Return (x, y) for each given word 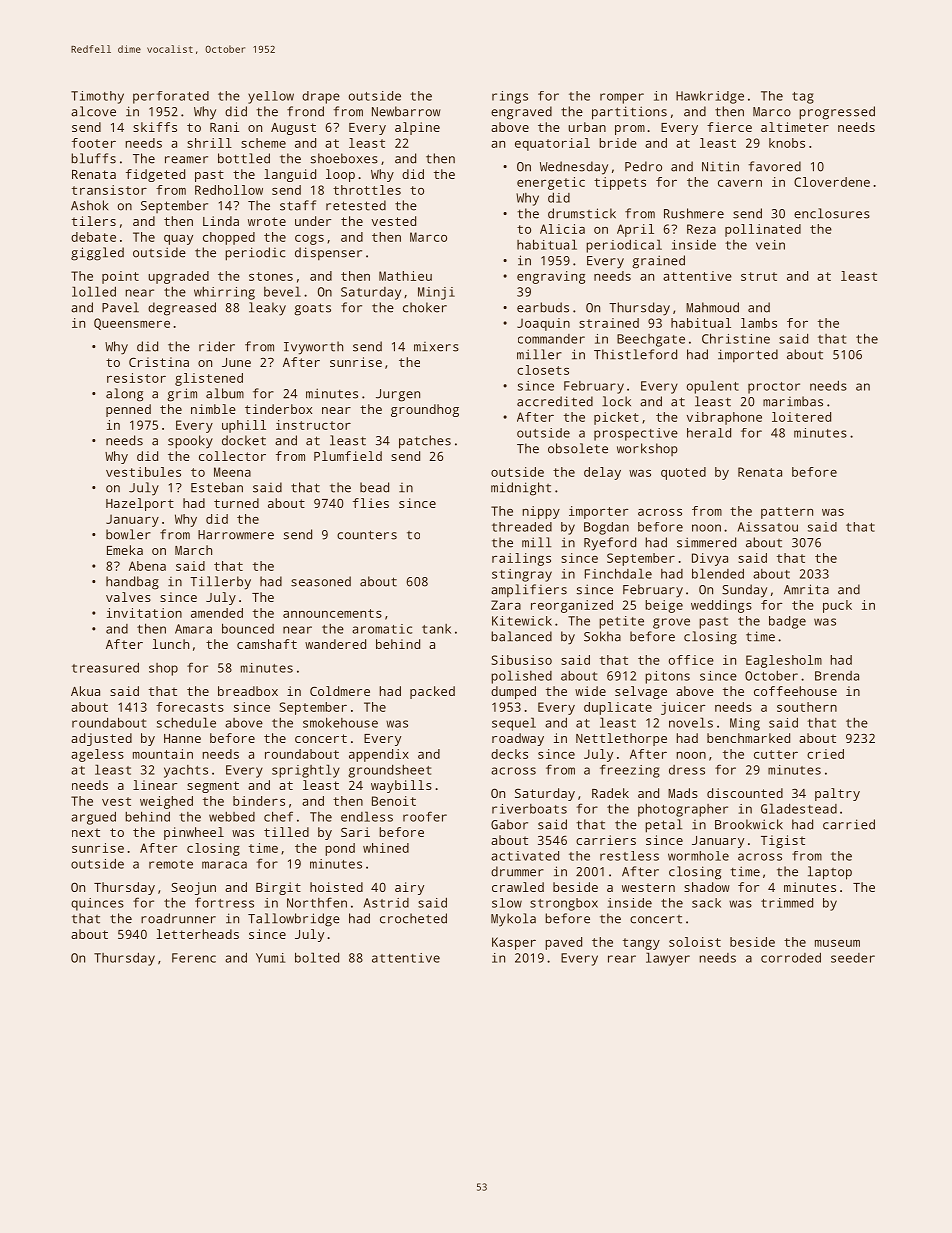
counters (367, 535)
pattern (787, 513)
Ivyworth (313, 348)
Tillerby (220, 583)
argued (93, 818)
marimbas (793, 401)
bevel (282, 291)
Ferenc (194, 958)
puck (837, 606)
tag (803, 98)
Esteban (217, 487)
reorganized (572, 606)
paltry (837, 794)
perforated (171, 97)
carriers (606, 840)
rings (510, 97)
